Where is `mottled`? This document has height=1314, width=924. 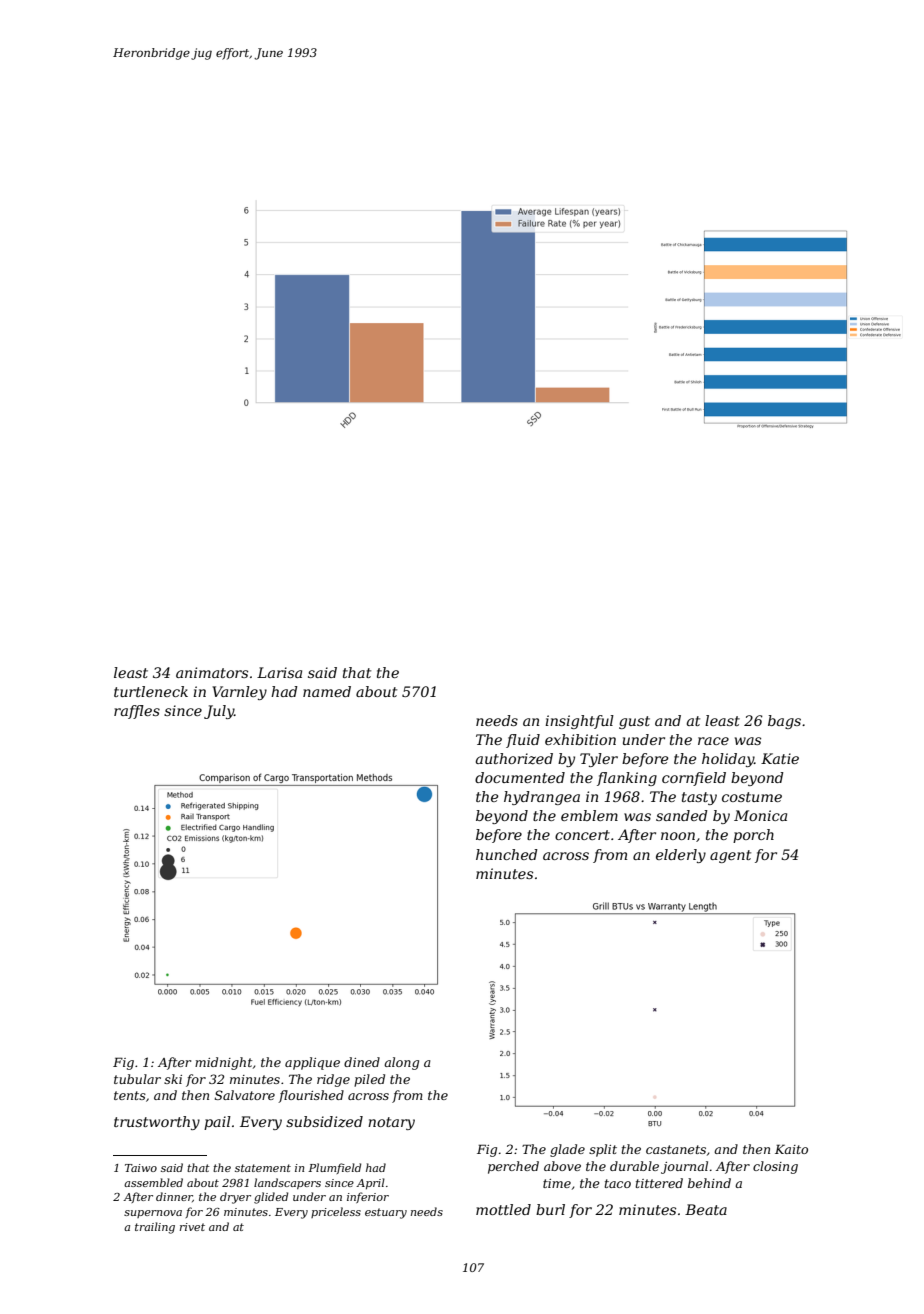 mottled is located at coordinates (503, 1209).
